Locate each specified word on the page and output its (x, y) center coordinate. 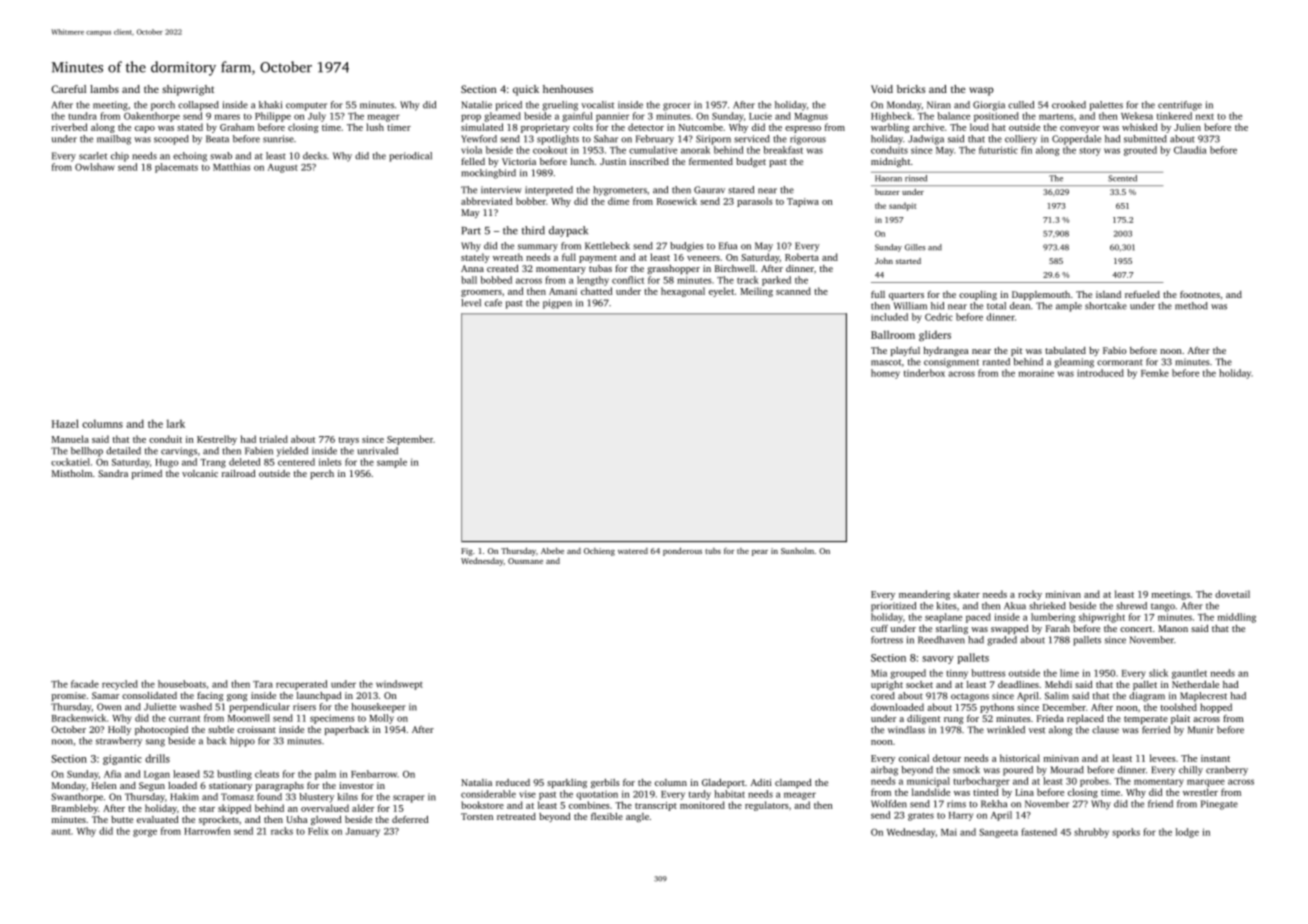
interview (501, 190)
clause (1105, 730)
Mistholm (72, 473)
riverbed (69, 127)
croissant (256, 729)
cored (883, 696)
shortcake (1106, 306)
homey (885, 374)
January (362, 832)
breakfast (783, 150)
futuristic (998, 150)
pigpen (557, 304)
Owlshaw (95, 167)
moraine (1036, 373)
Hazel (65, 423)
